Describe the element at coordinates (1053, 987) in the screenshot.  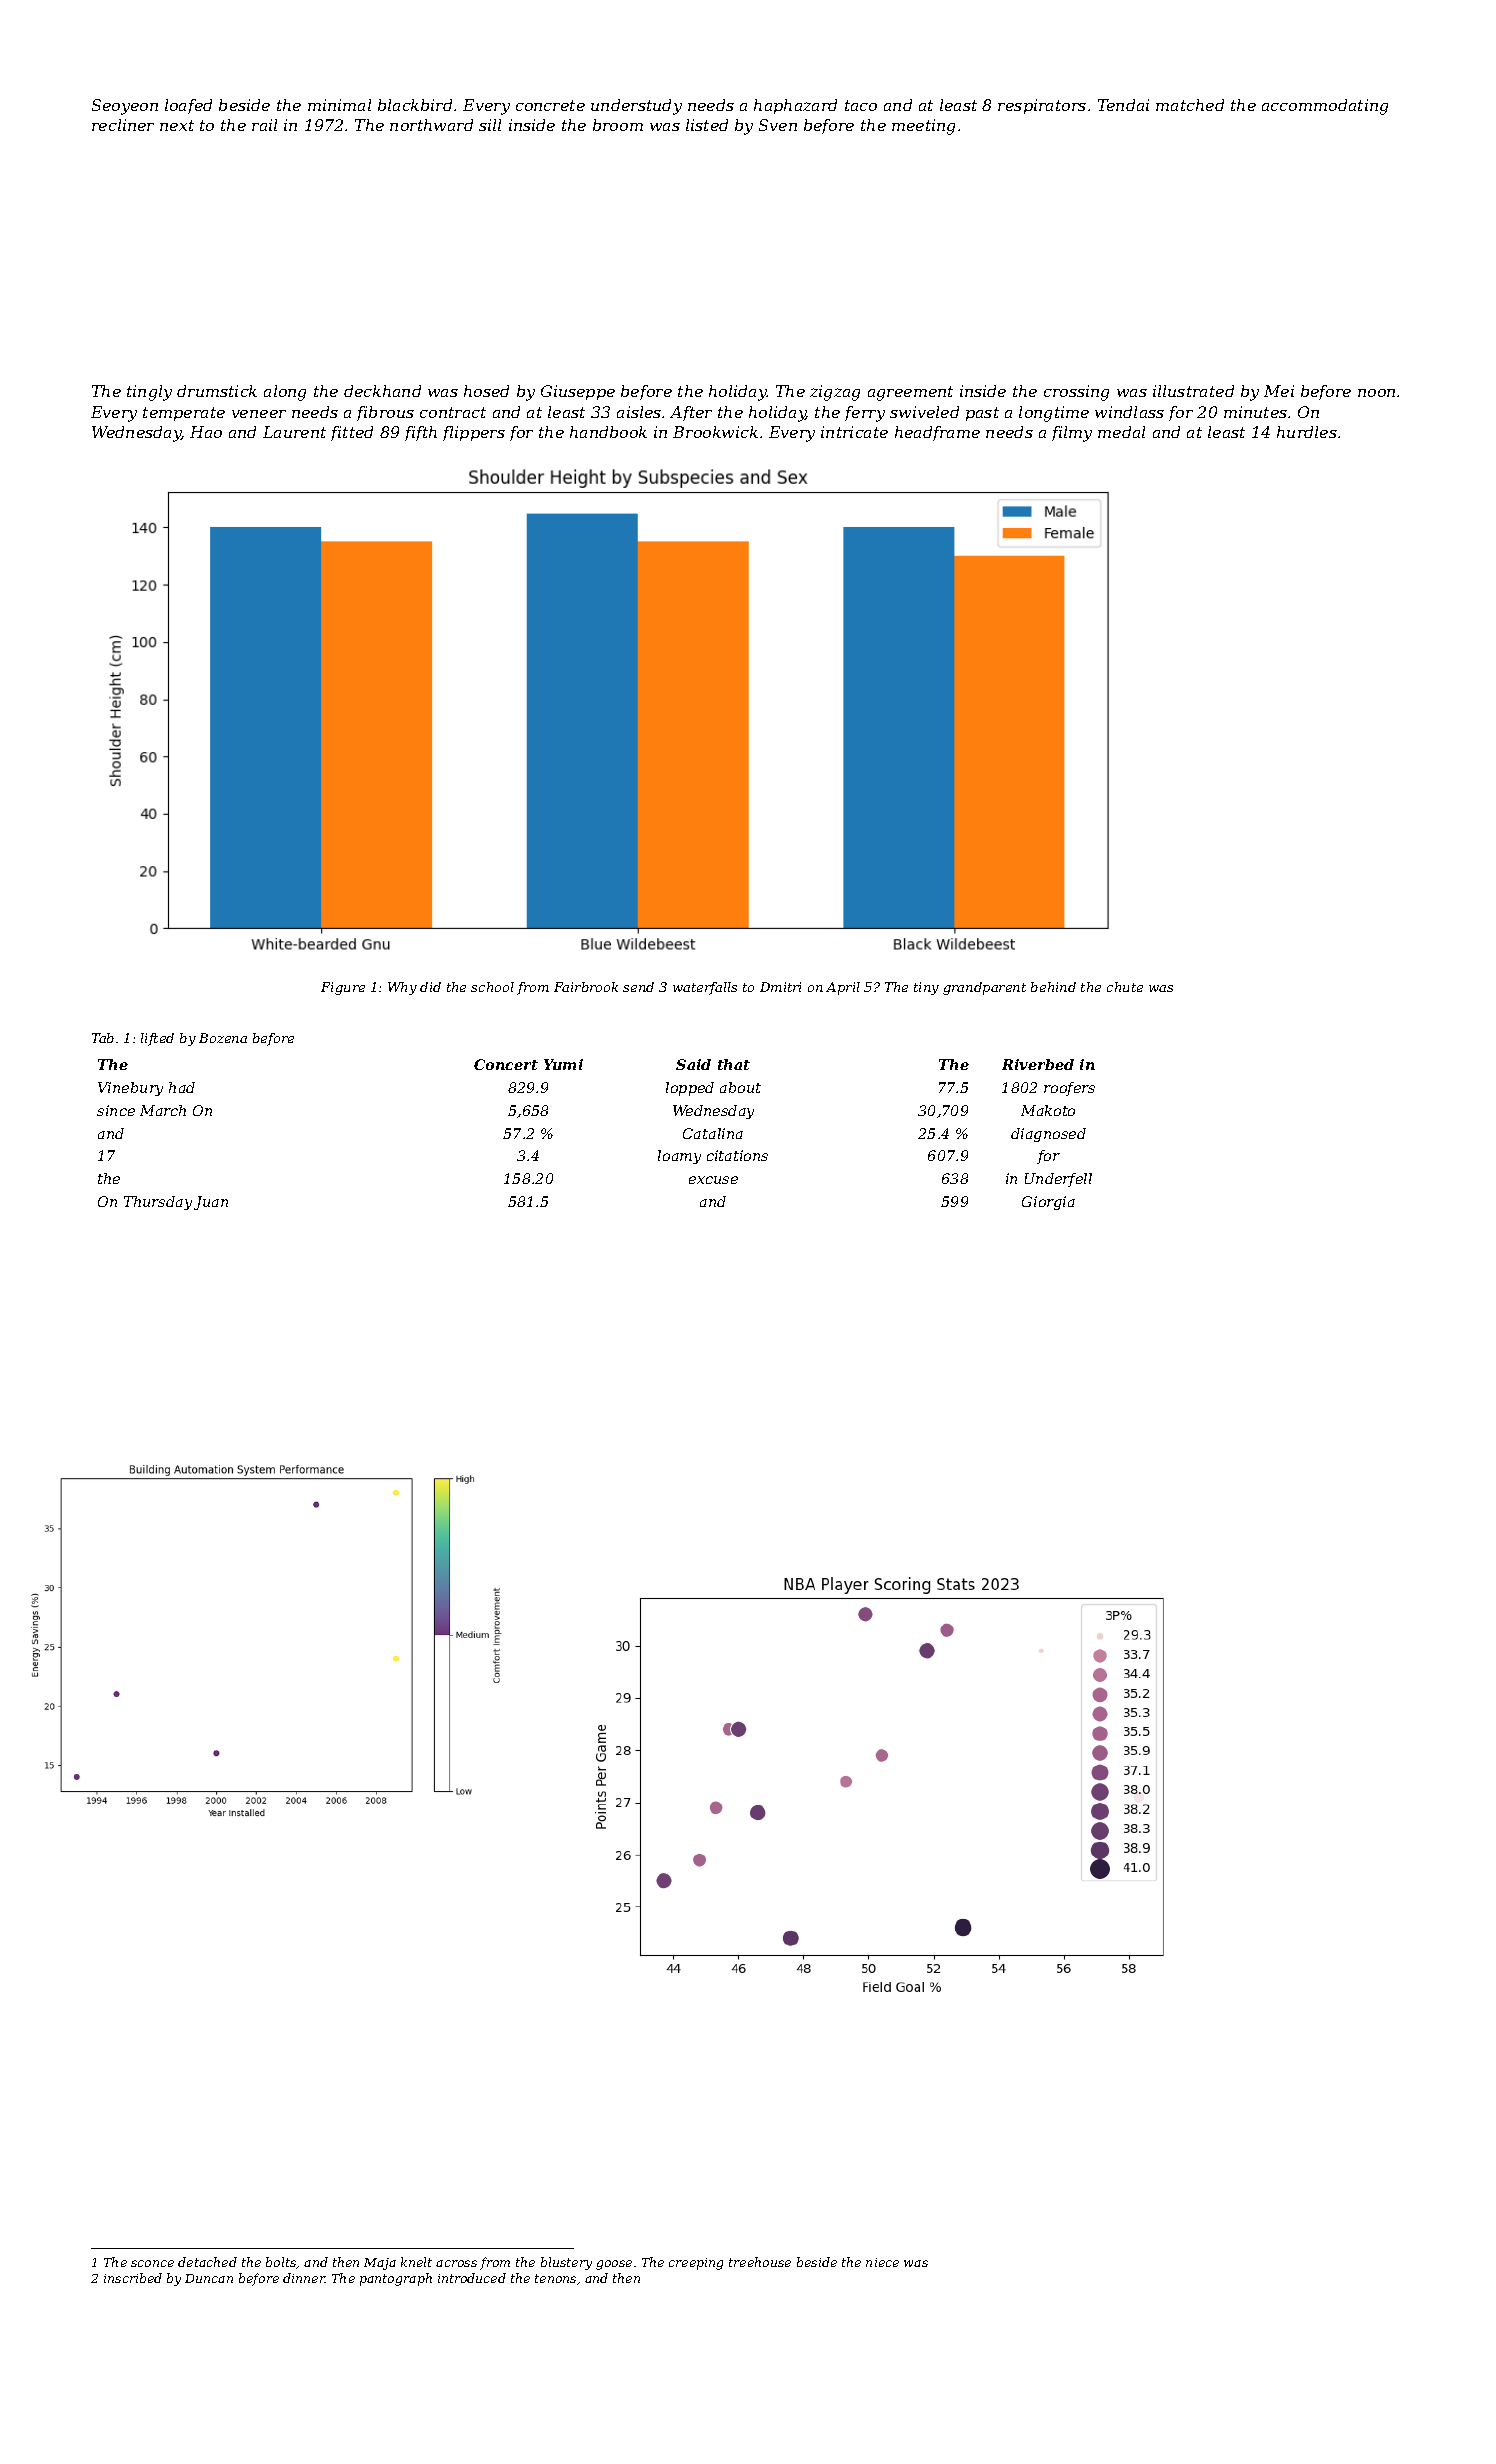
I see `behind` at that location.
